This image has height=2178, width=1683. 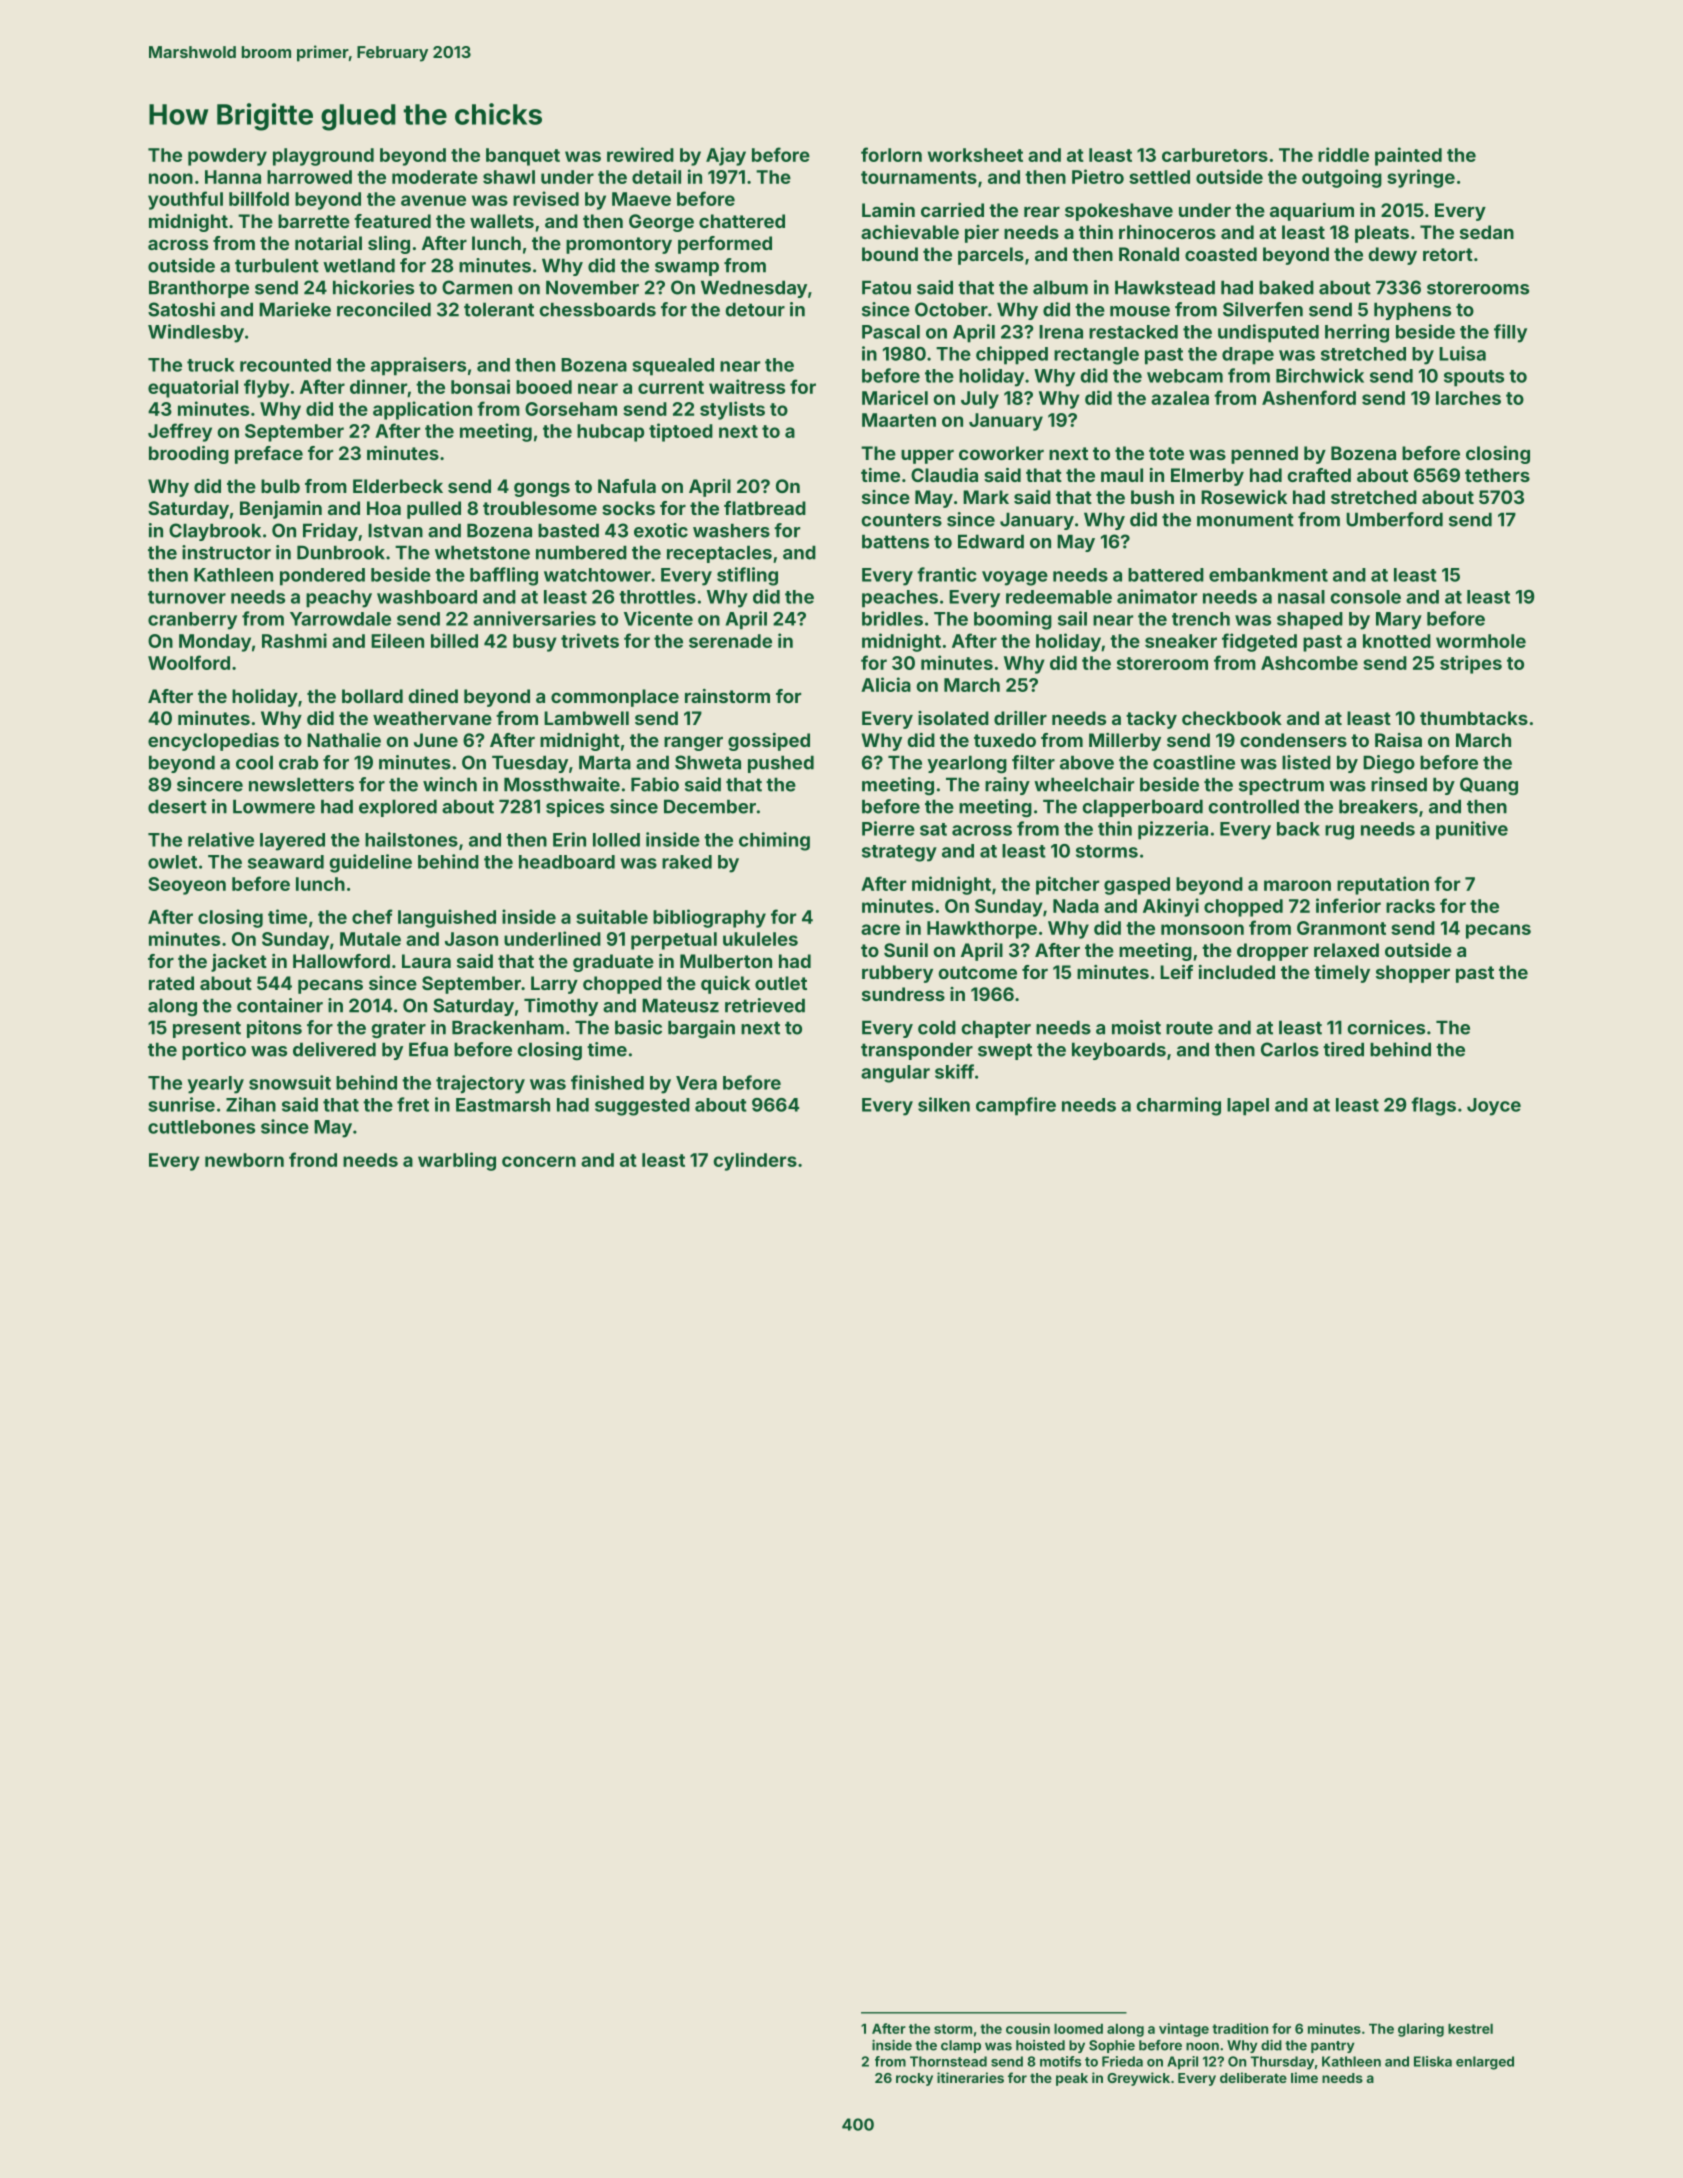 I want to click on cousin, so click(x=1028, y=2028).
